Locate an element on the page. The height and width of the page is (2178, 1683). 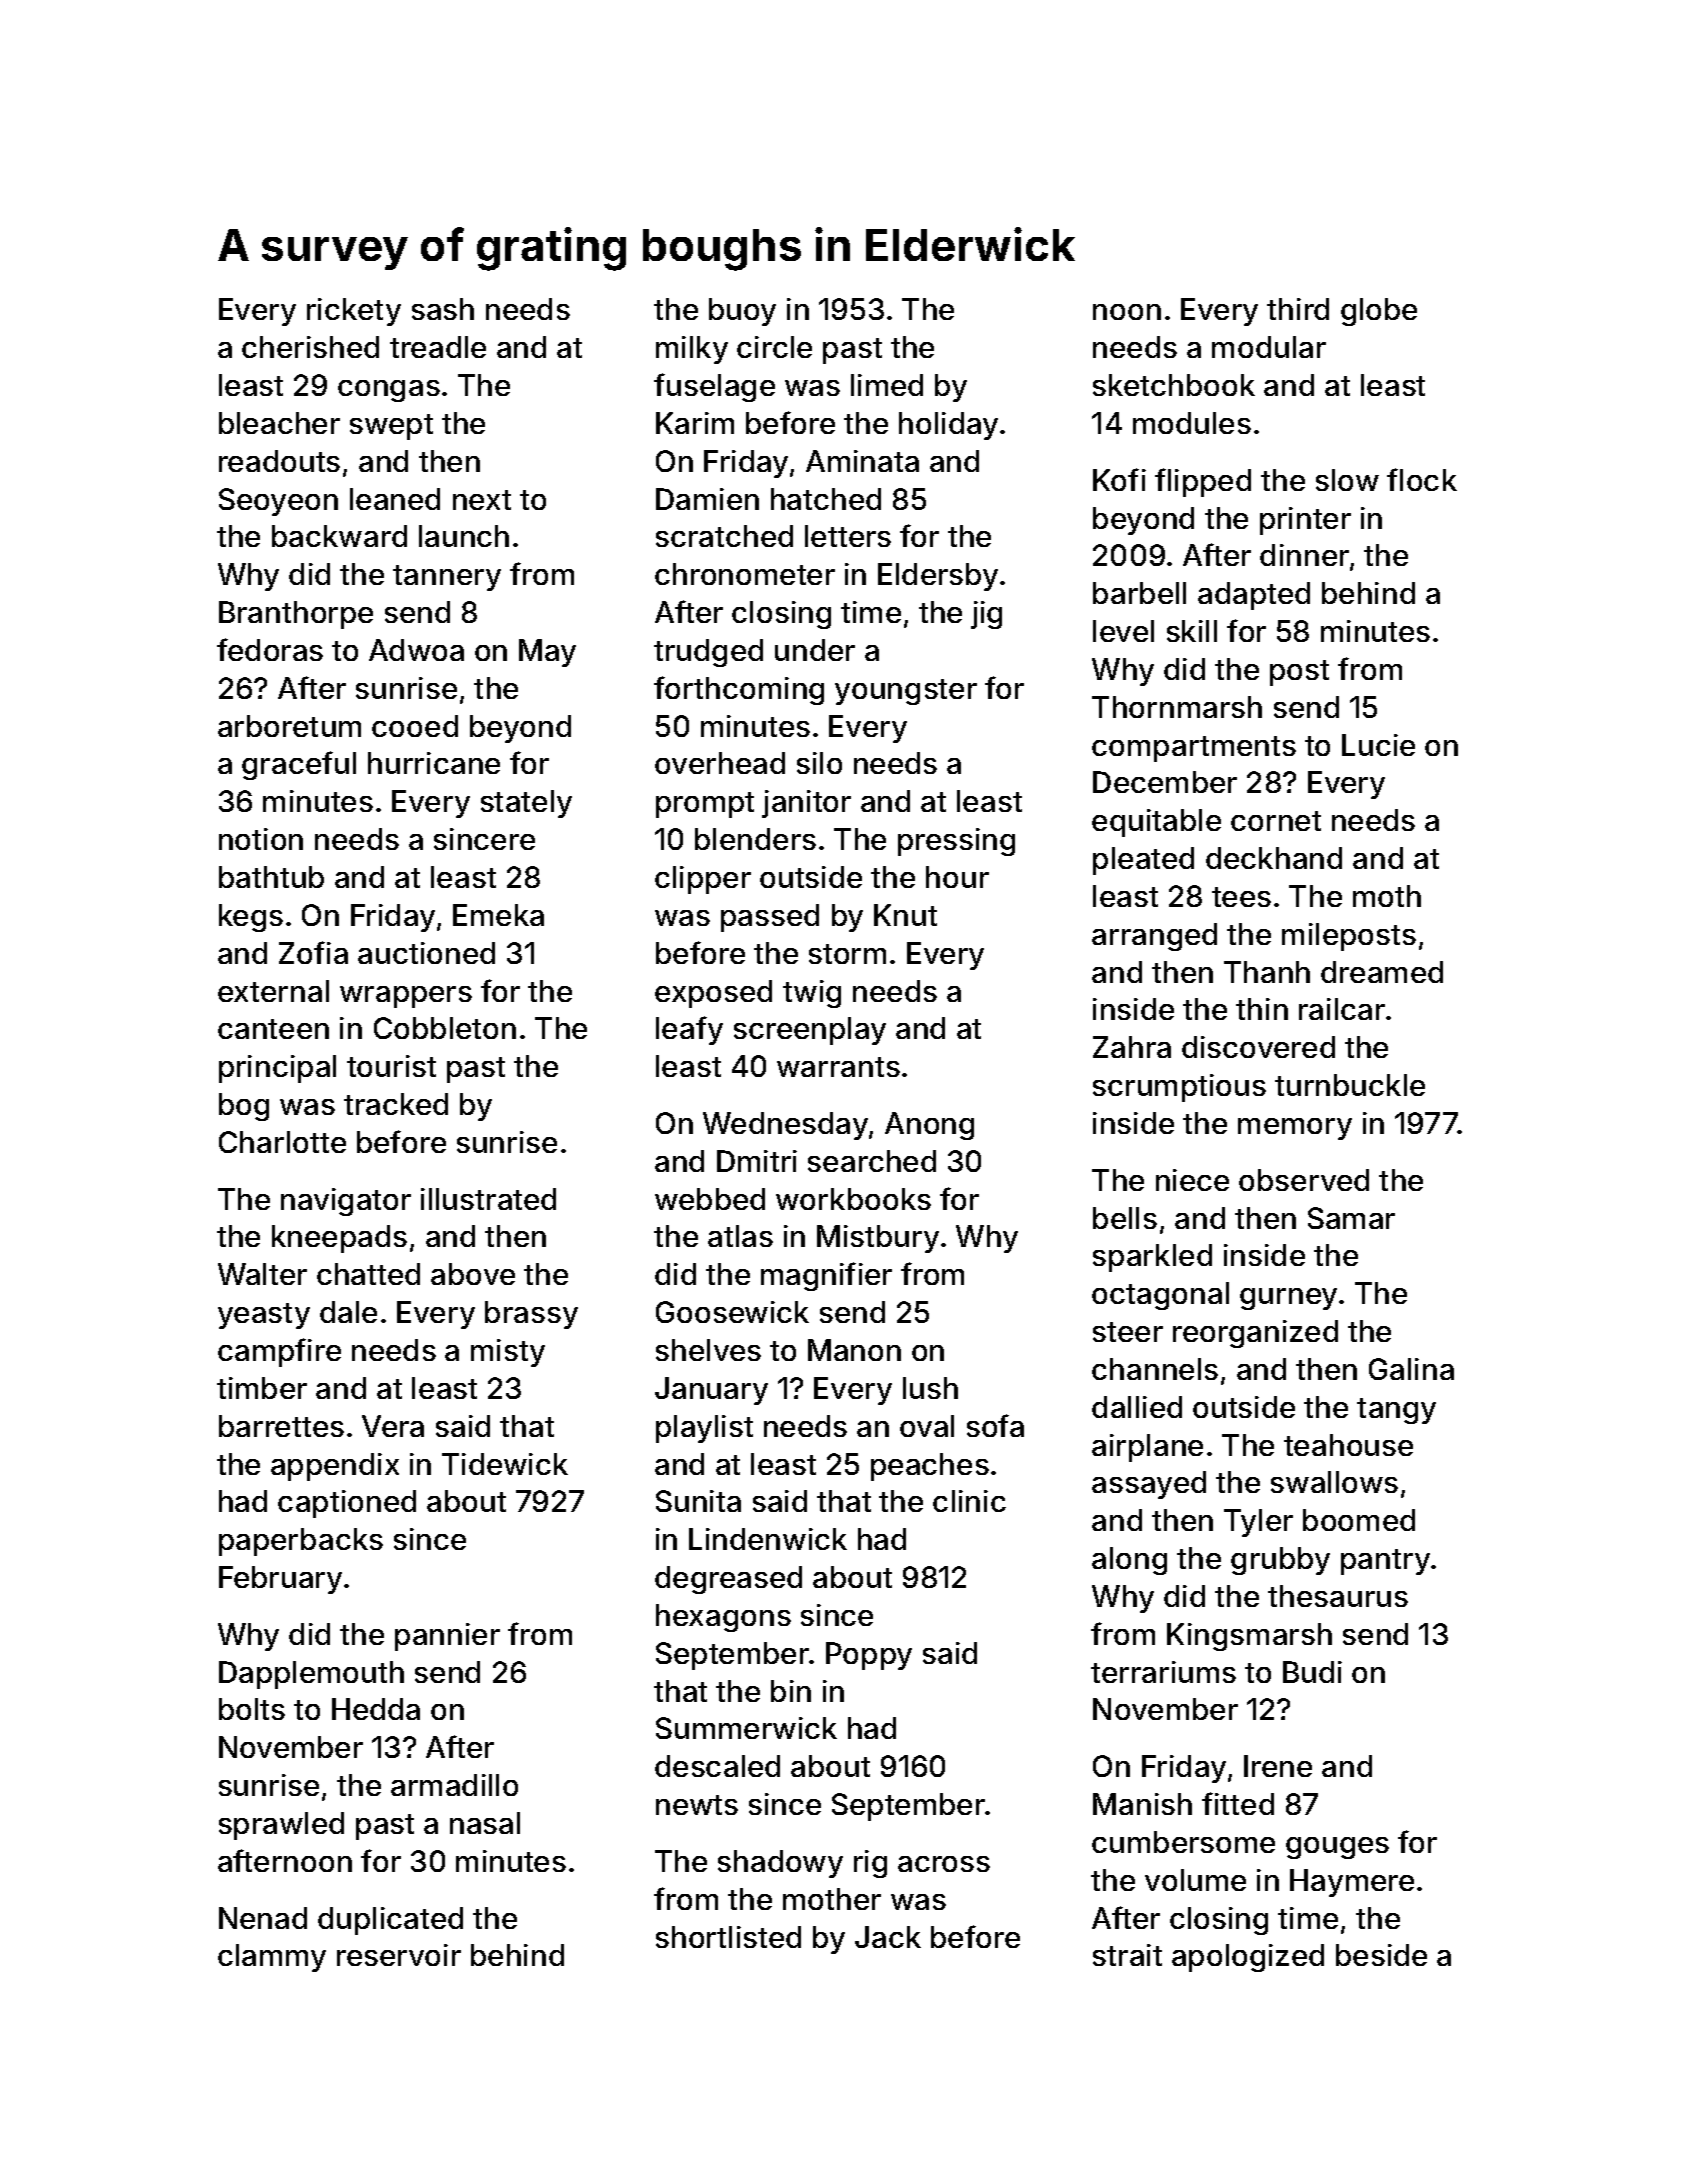
bolts is located at coordinates (252, 1709).
